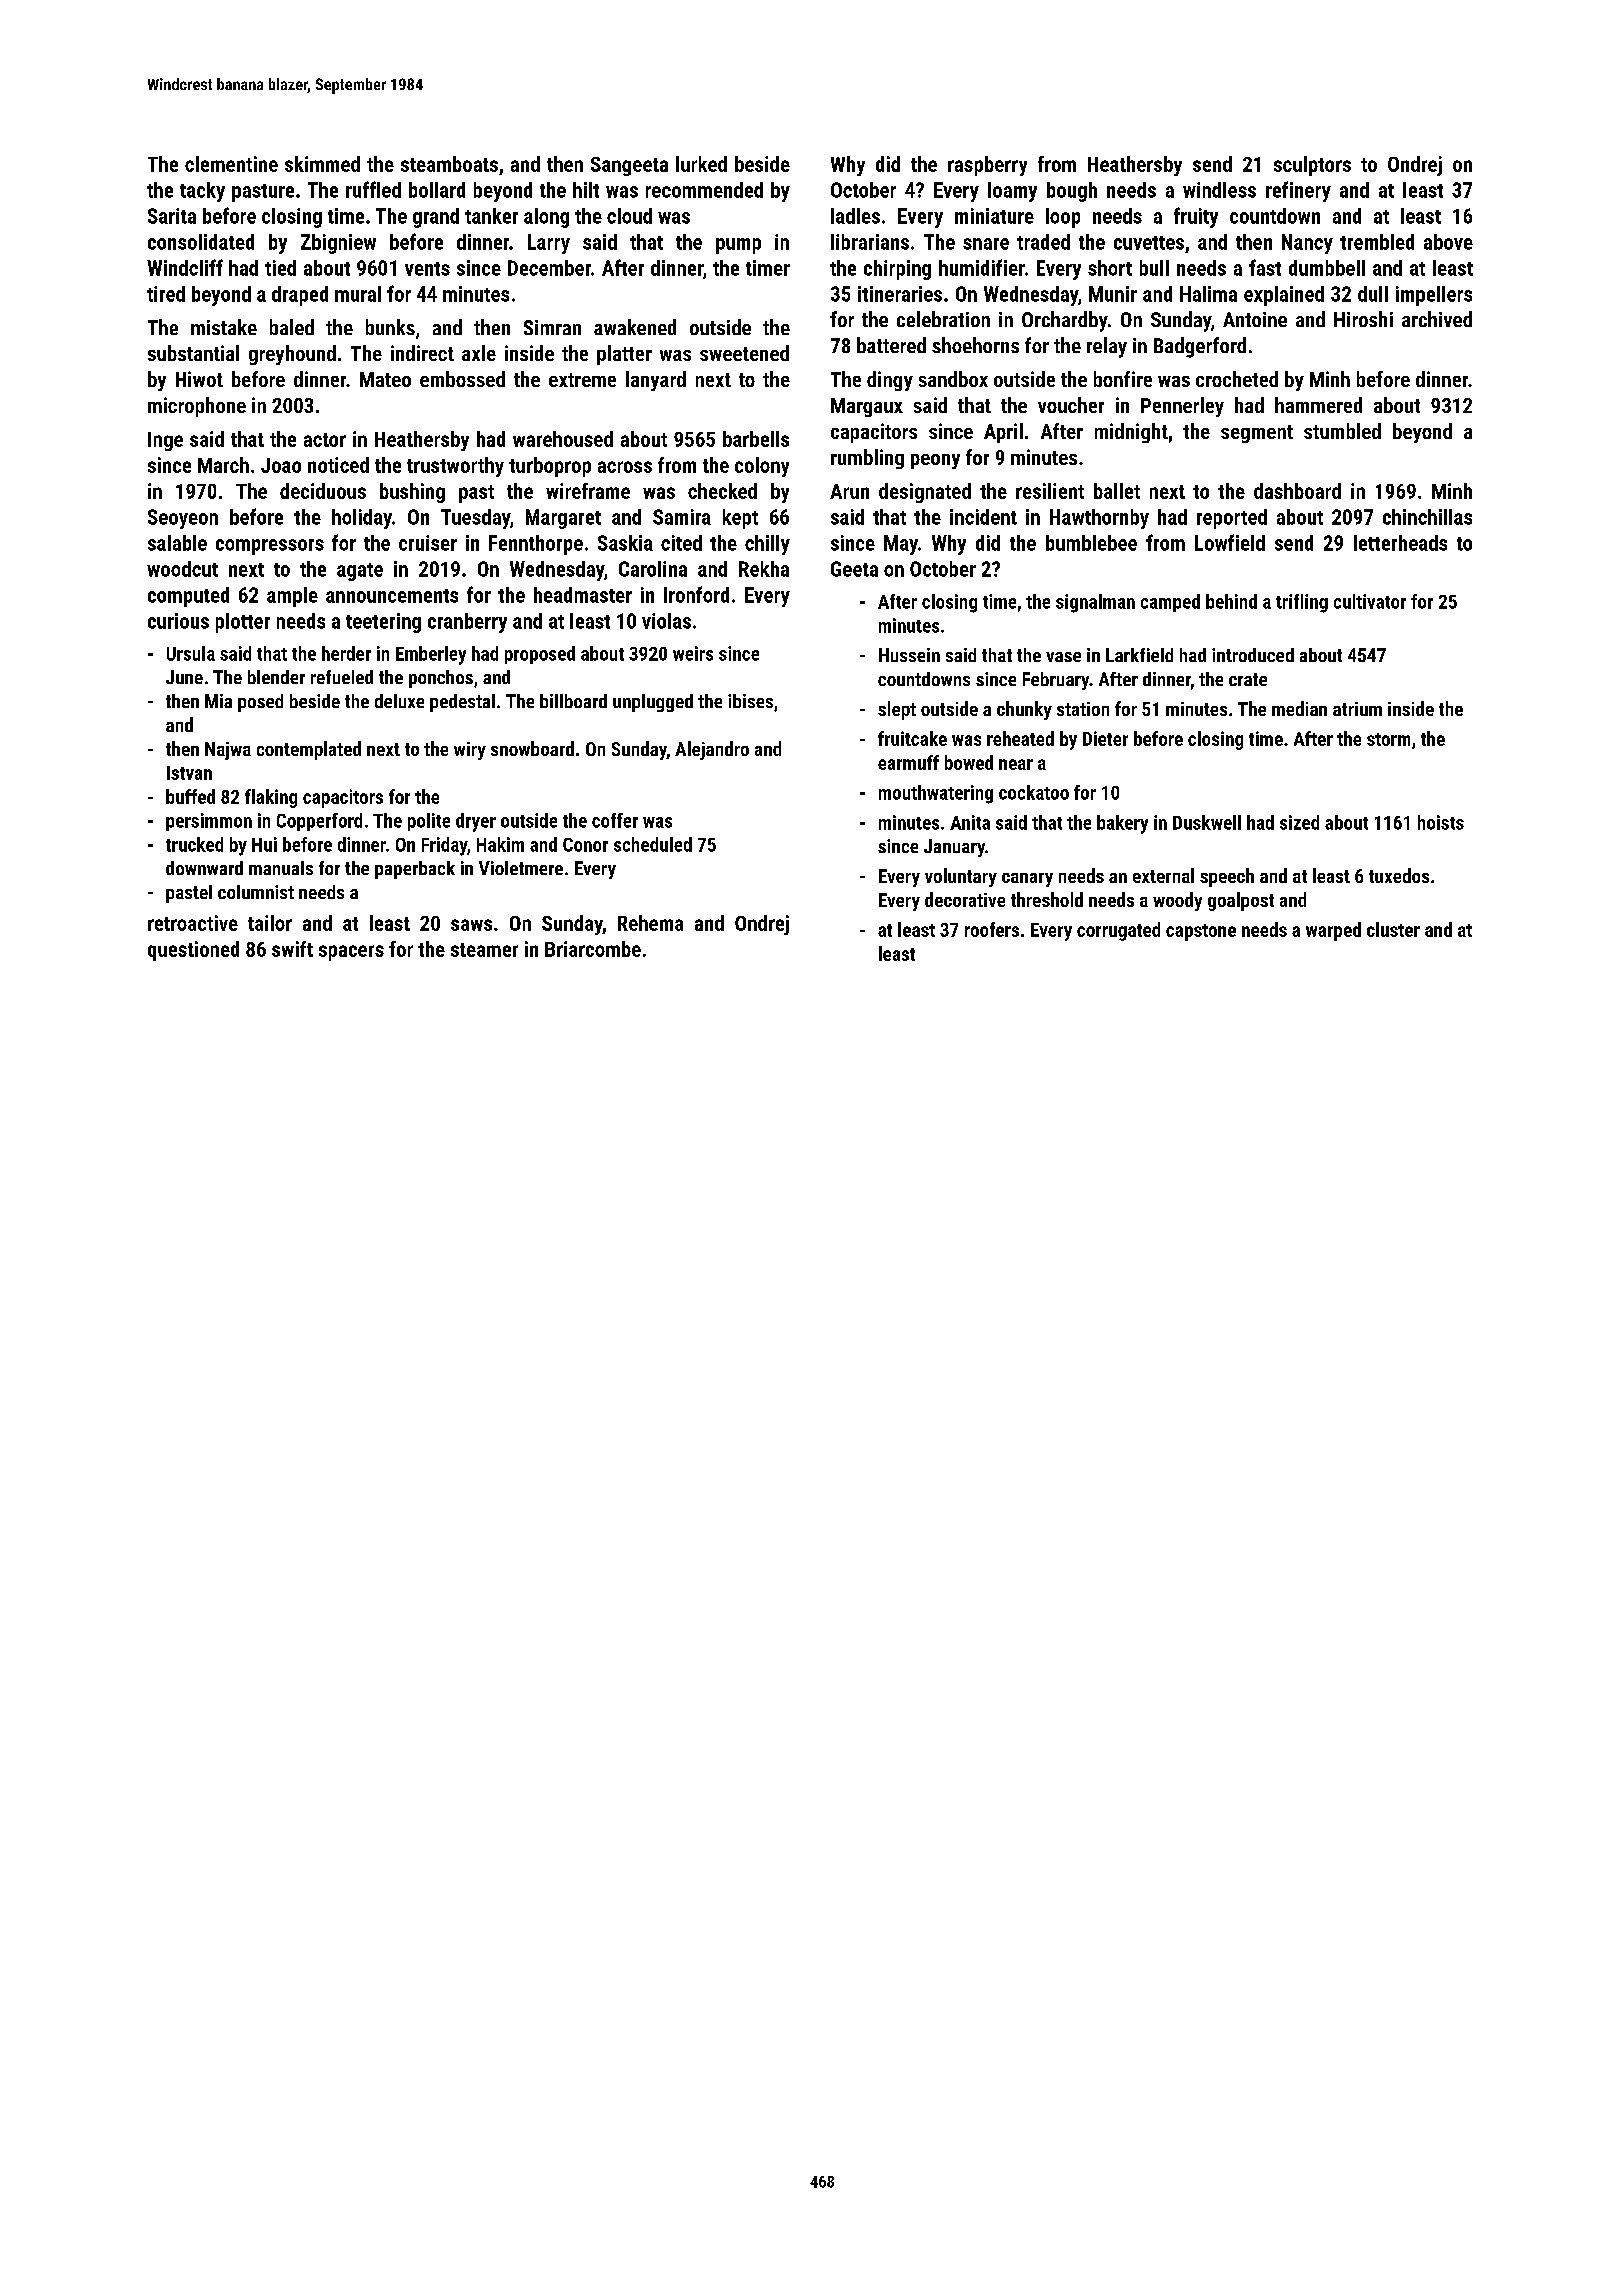 Image resolution: width=1620 pixels, height=2292 pixels. What do you see at coordinates (373, 189) in the page?
I see `ruffled` at bounding box center [373, 189].
